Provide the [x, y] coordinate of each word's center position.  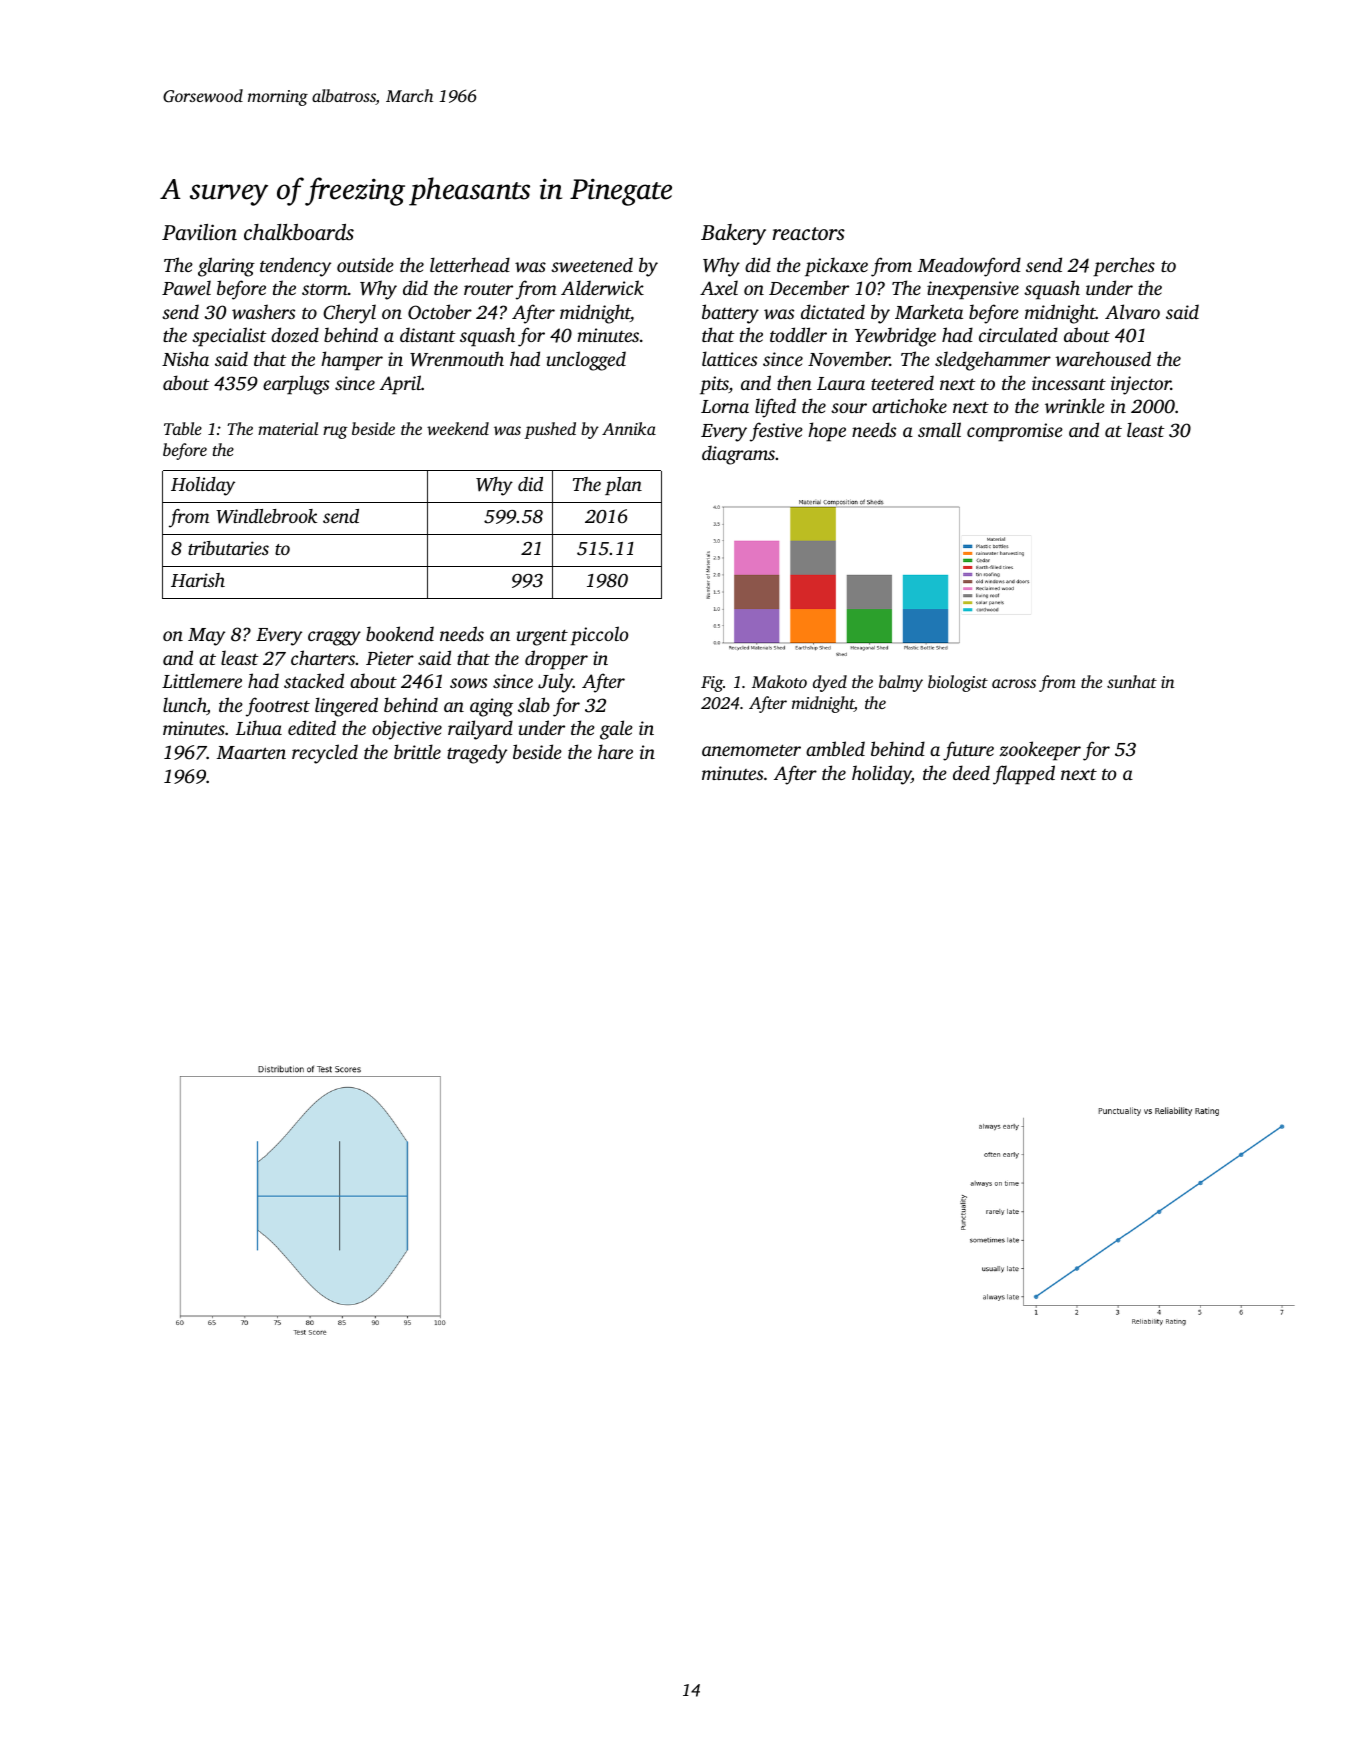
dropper [556, 660]
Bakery [733, 234]
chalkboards [299, 232]
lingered [346, 707]
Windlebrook [266, 516]
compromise [1015, 432]
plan [623, 486]
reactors [809, 233]
